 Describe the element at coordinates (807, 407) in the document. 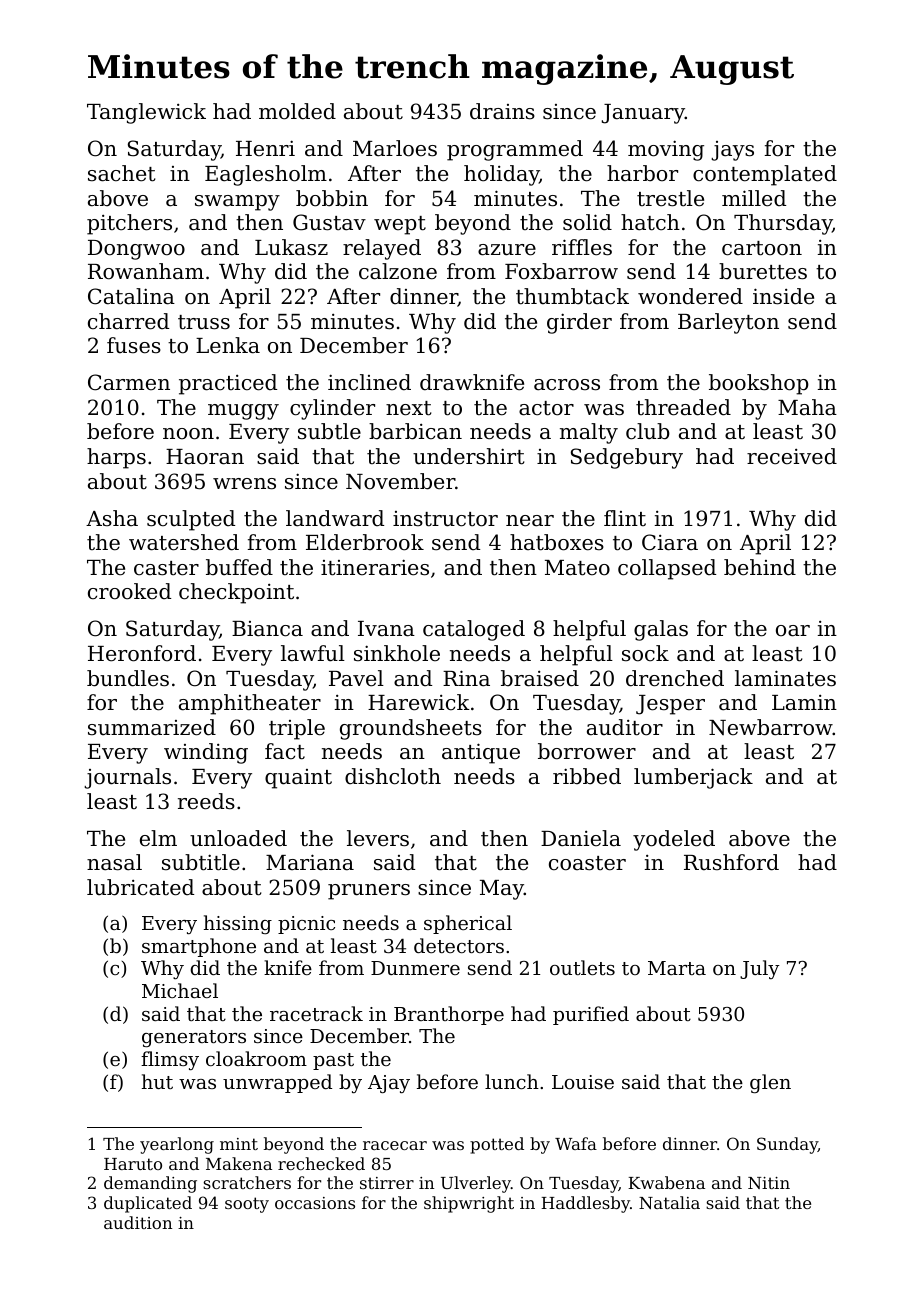

I see `Maha` at that location.
